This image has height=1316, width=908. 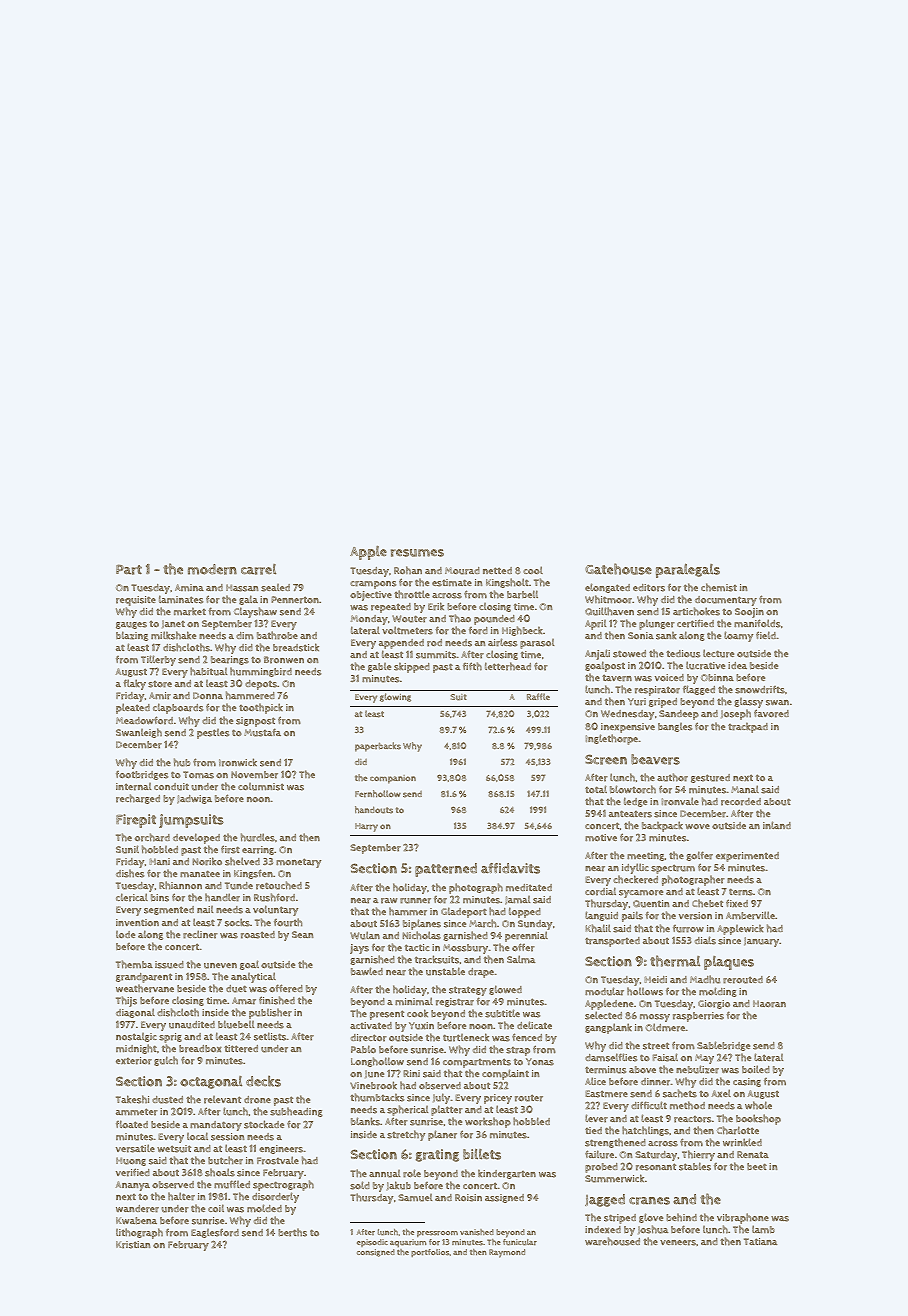 I want to click on whole, so click(x=758, y=1105).
